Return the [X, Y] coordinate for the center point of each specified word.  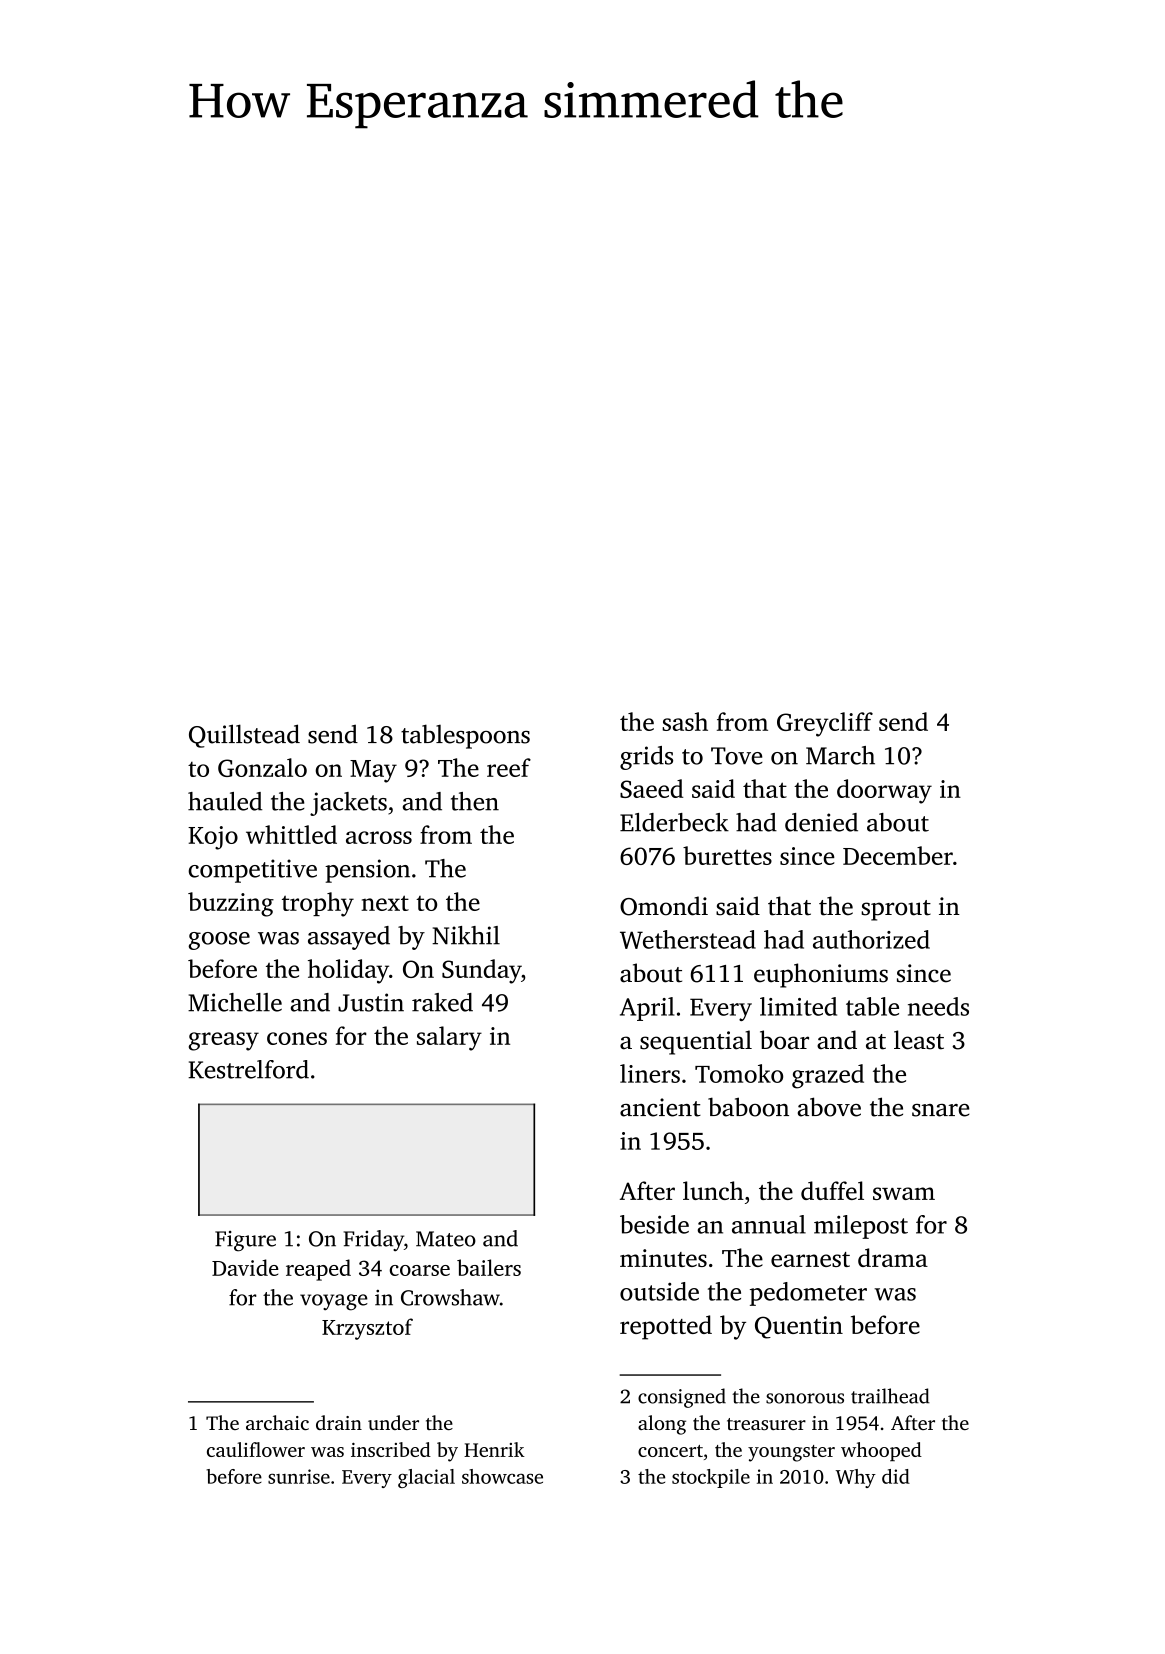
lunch [713, 1190]
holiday [348, 971]
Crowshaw [450, 1297]
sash [685, 721]
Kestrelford [248, 1069]
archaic [277, 1422]
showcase [502, 1476]
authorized [871, 939]
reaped [318, 1270]
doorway [884, 791]
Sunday [481, 971]
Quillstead [244, 736]
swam [904, 1193]
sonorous [805, 1398]
